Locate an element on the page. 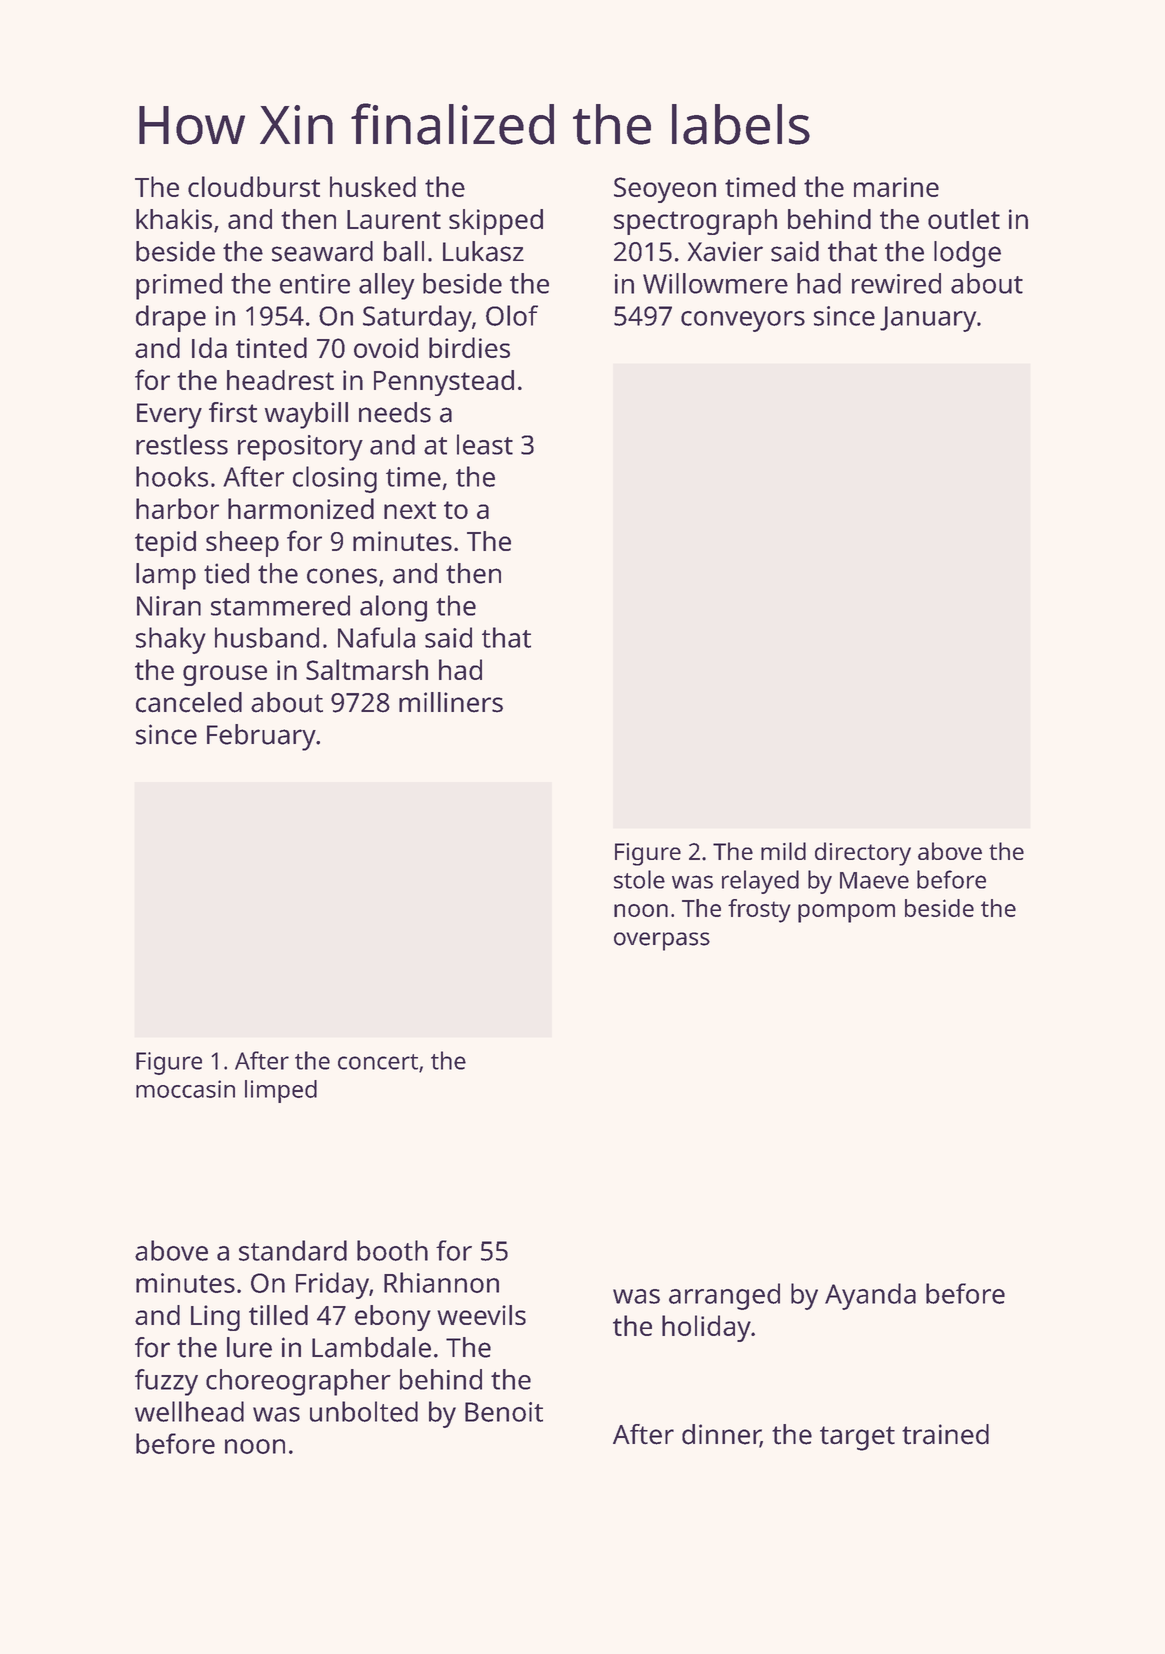 The width and height of the image is (1165, 1654). conveyors is located at coordinates (743, 321).
